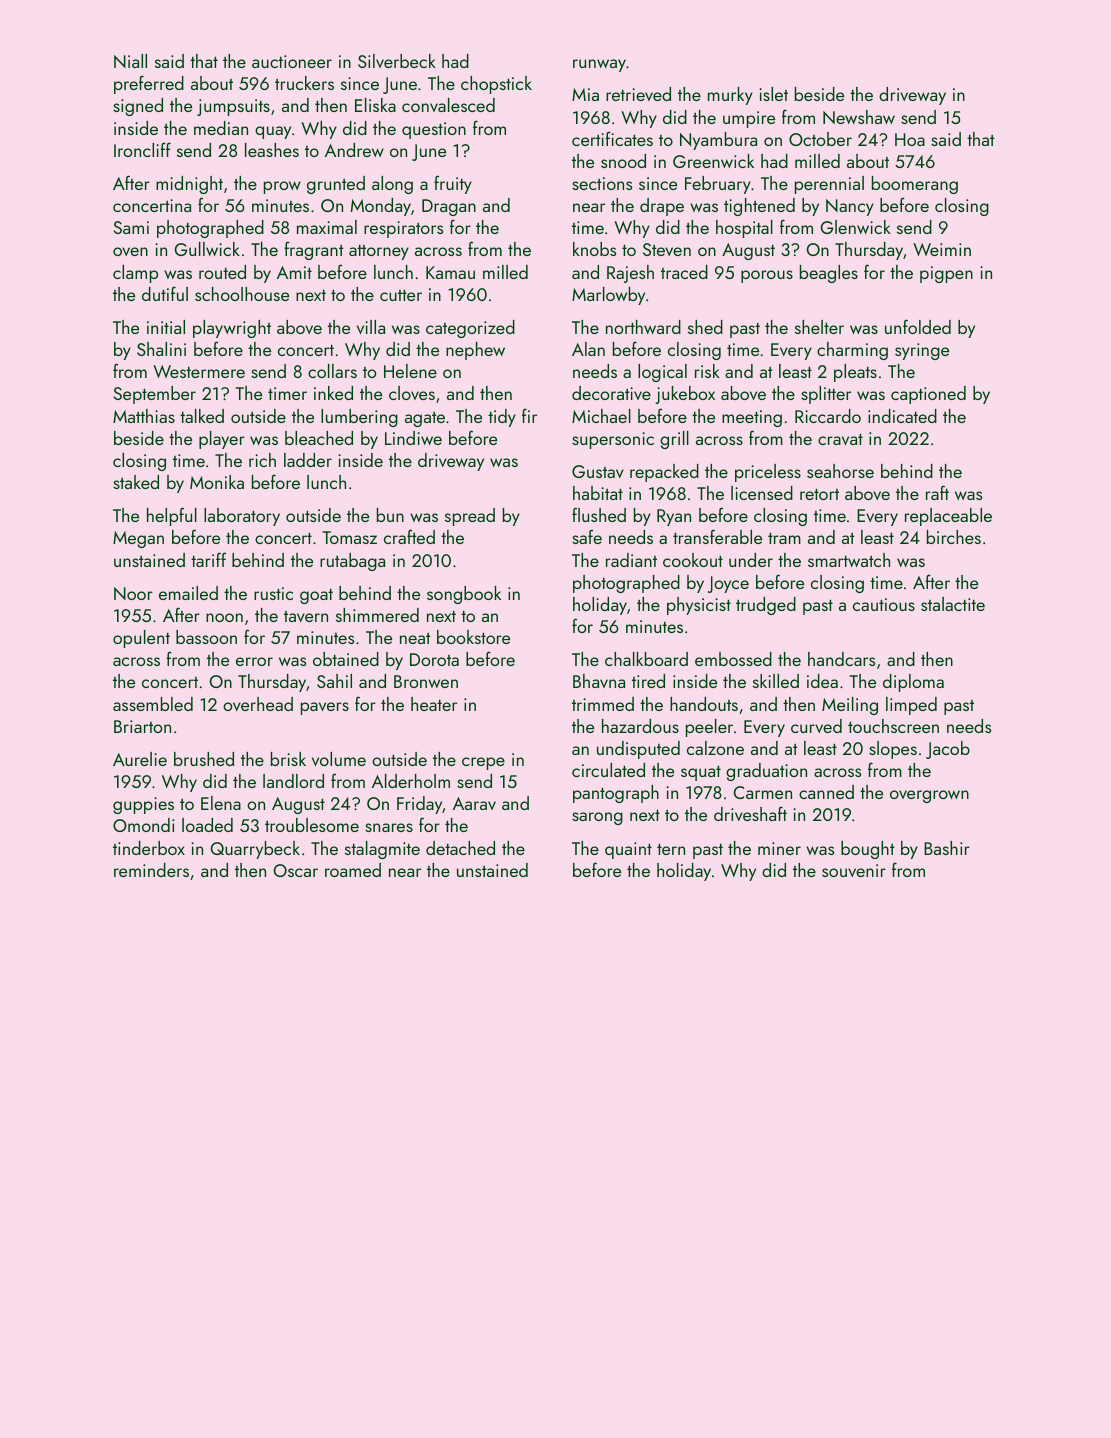 This screenshot has width=1111, height=1438. I want to click on Niall, so click(130, 61).
